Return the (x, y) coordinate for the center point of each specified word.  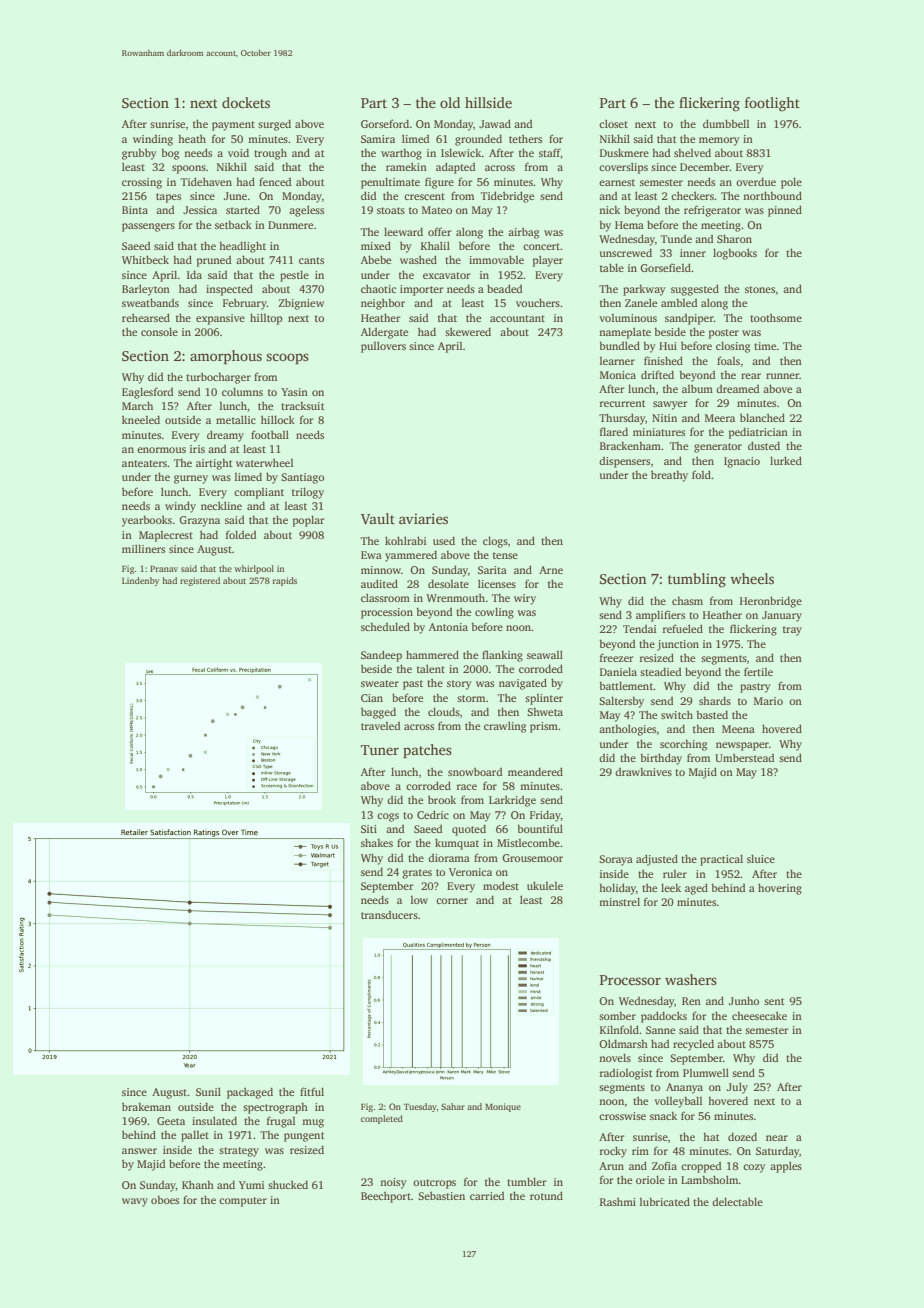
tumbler (526, 1181)
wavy (135, 1202)
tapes (168, 198)
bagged (378, 713)
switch (677, 714)
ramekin (406, 166)
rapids (285, 581)
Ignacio (742, 462)
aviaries (423, 518)
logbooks (735, 254)
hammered (432, 654)
